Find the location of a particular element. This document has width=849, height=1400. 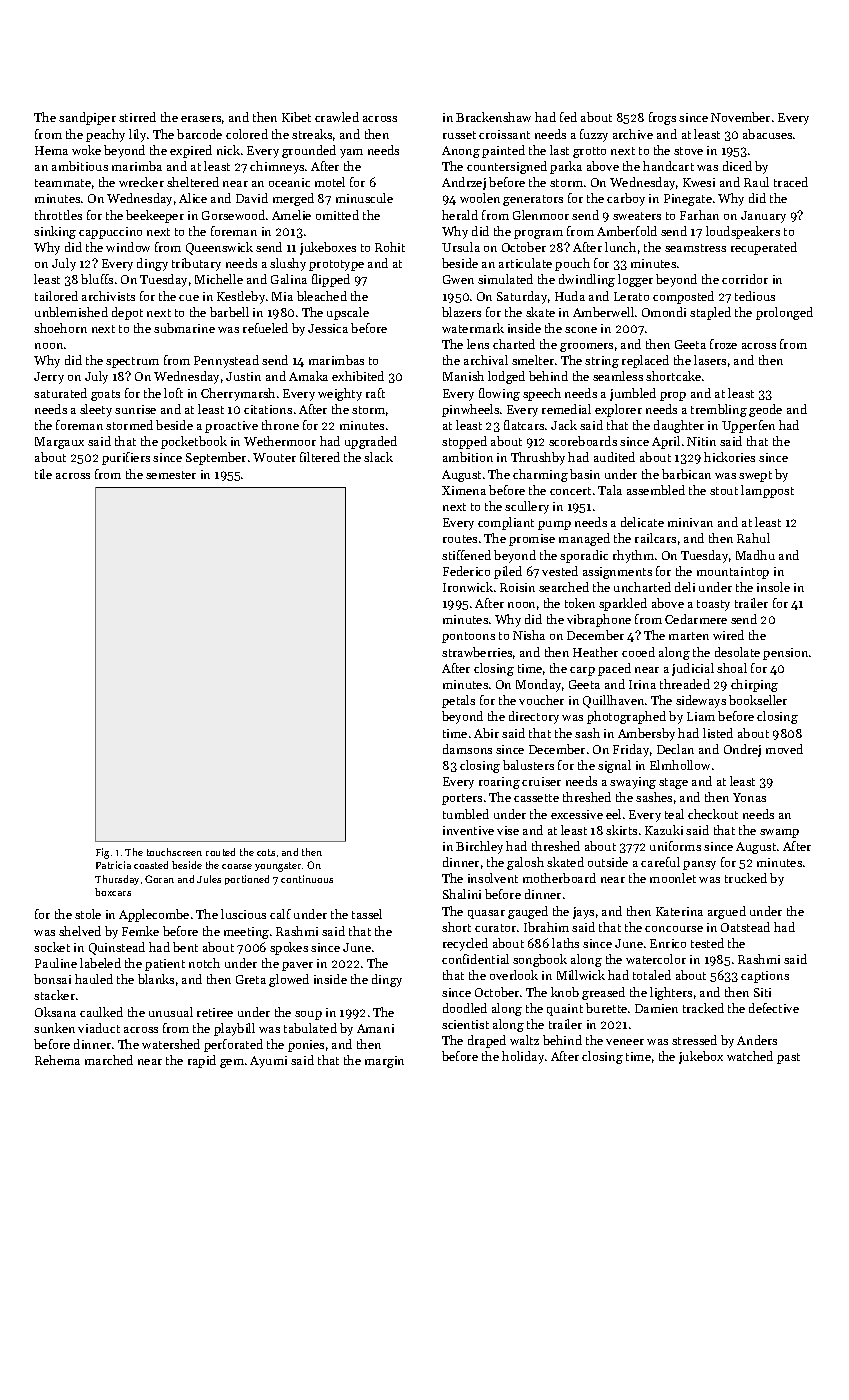

Greta is located at coordinates (251, 979).
